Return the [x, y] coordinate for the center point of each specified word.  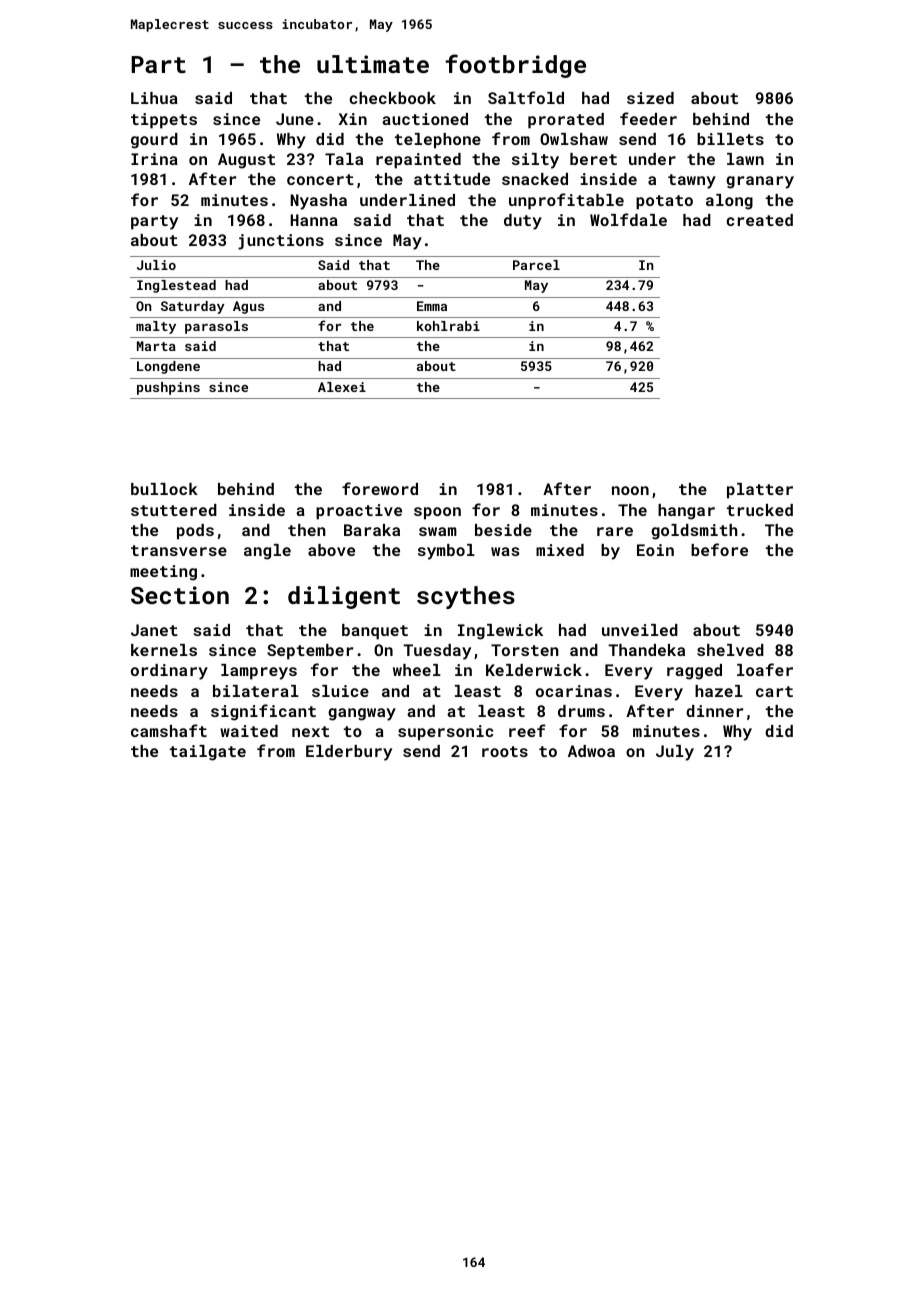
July [675, 753]
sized [650, 98]
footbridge [515, 66]
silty [535, 161]
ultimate [373, 64]
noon [630, 490]
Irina [154, 159]
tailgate [208, 753]
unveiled [640, 630]
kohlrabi [448, 326]
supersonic [445, 733]
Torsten [525, 650]
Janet [154, 630]
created [759, 220]
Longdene [168, 367]
